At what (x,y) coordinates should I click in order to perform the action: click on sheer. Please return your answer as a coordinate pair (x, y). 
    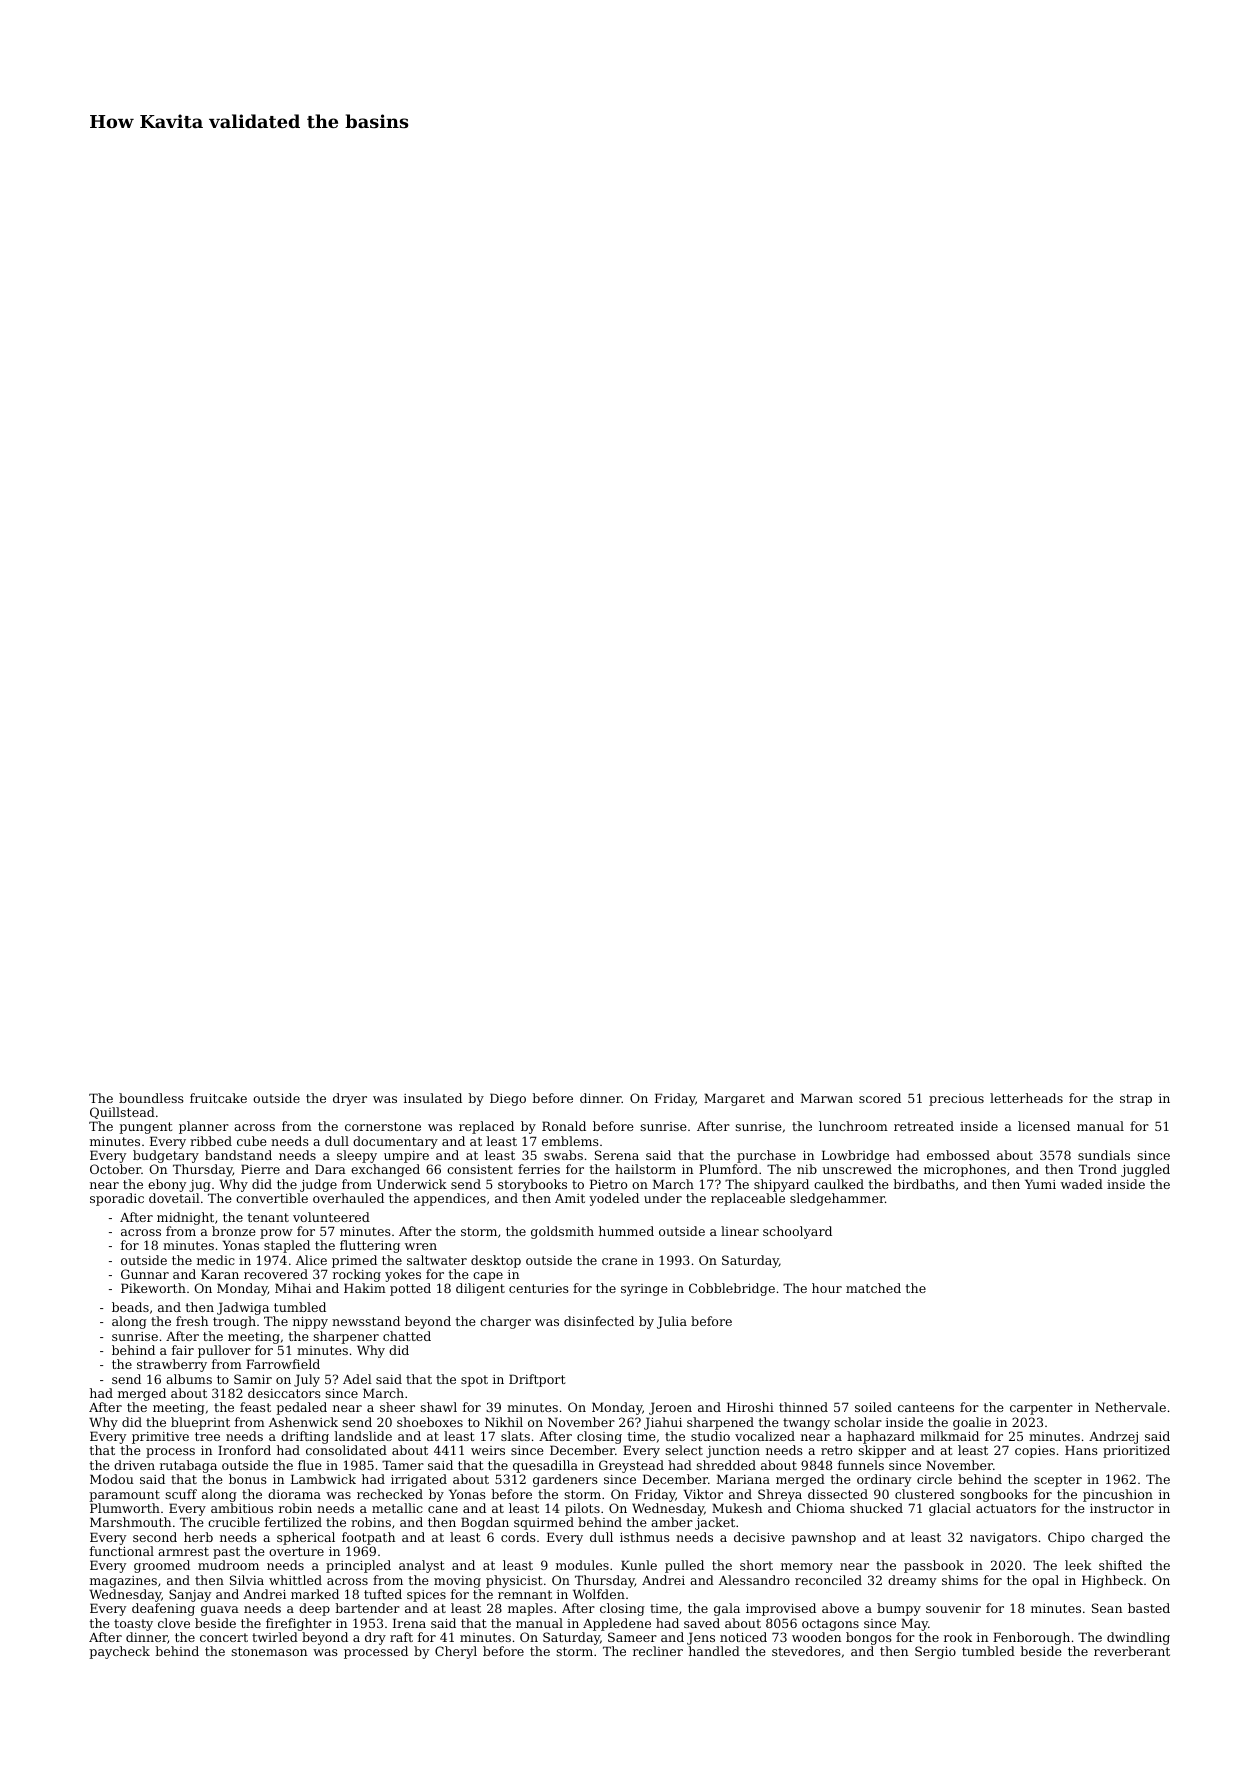
    Looking at the image, I should click on (397, 1407).
